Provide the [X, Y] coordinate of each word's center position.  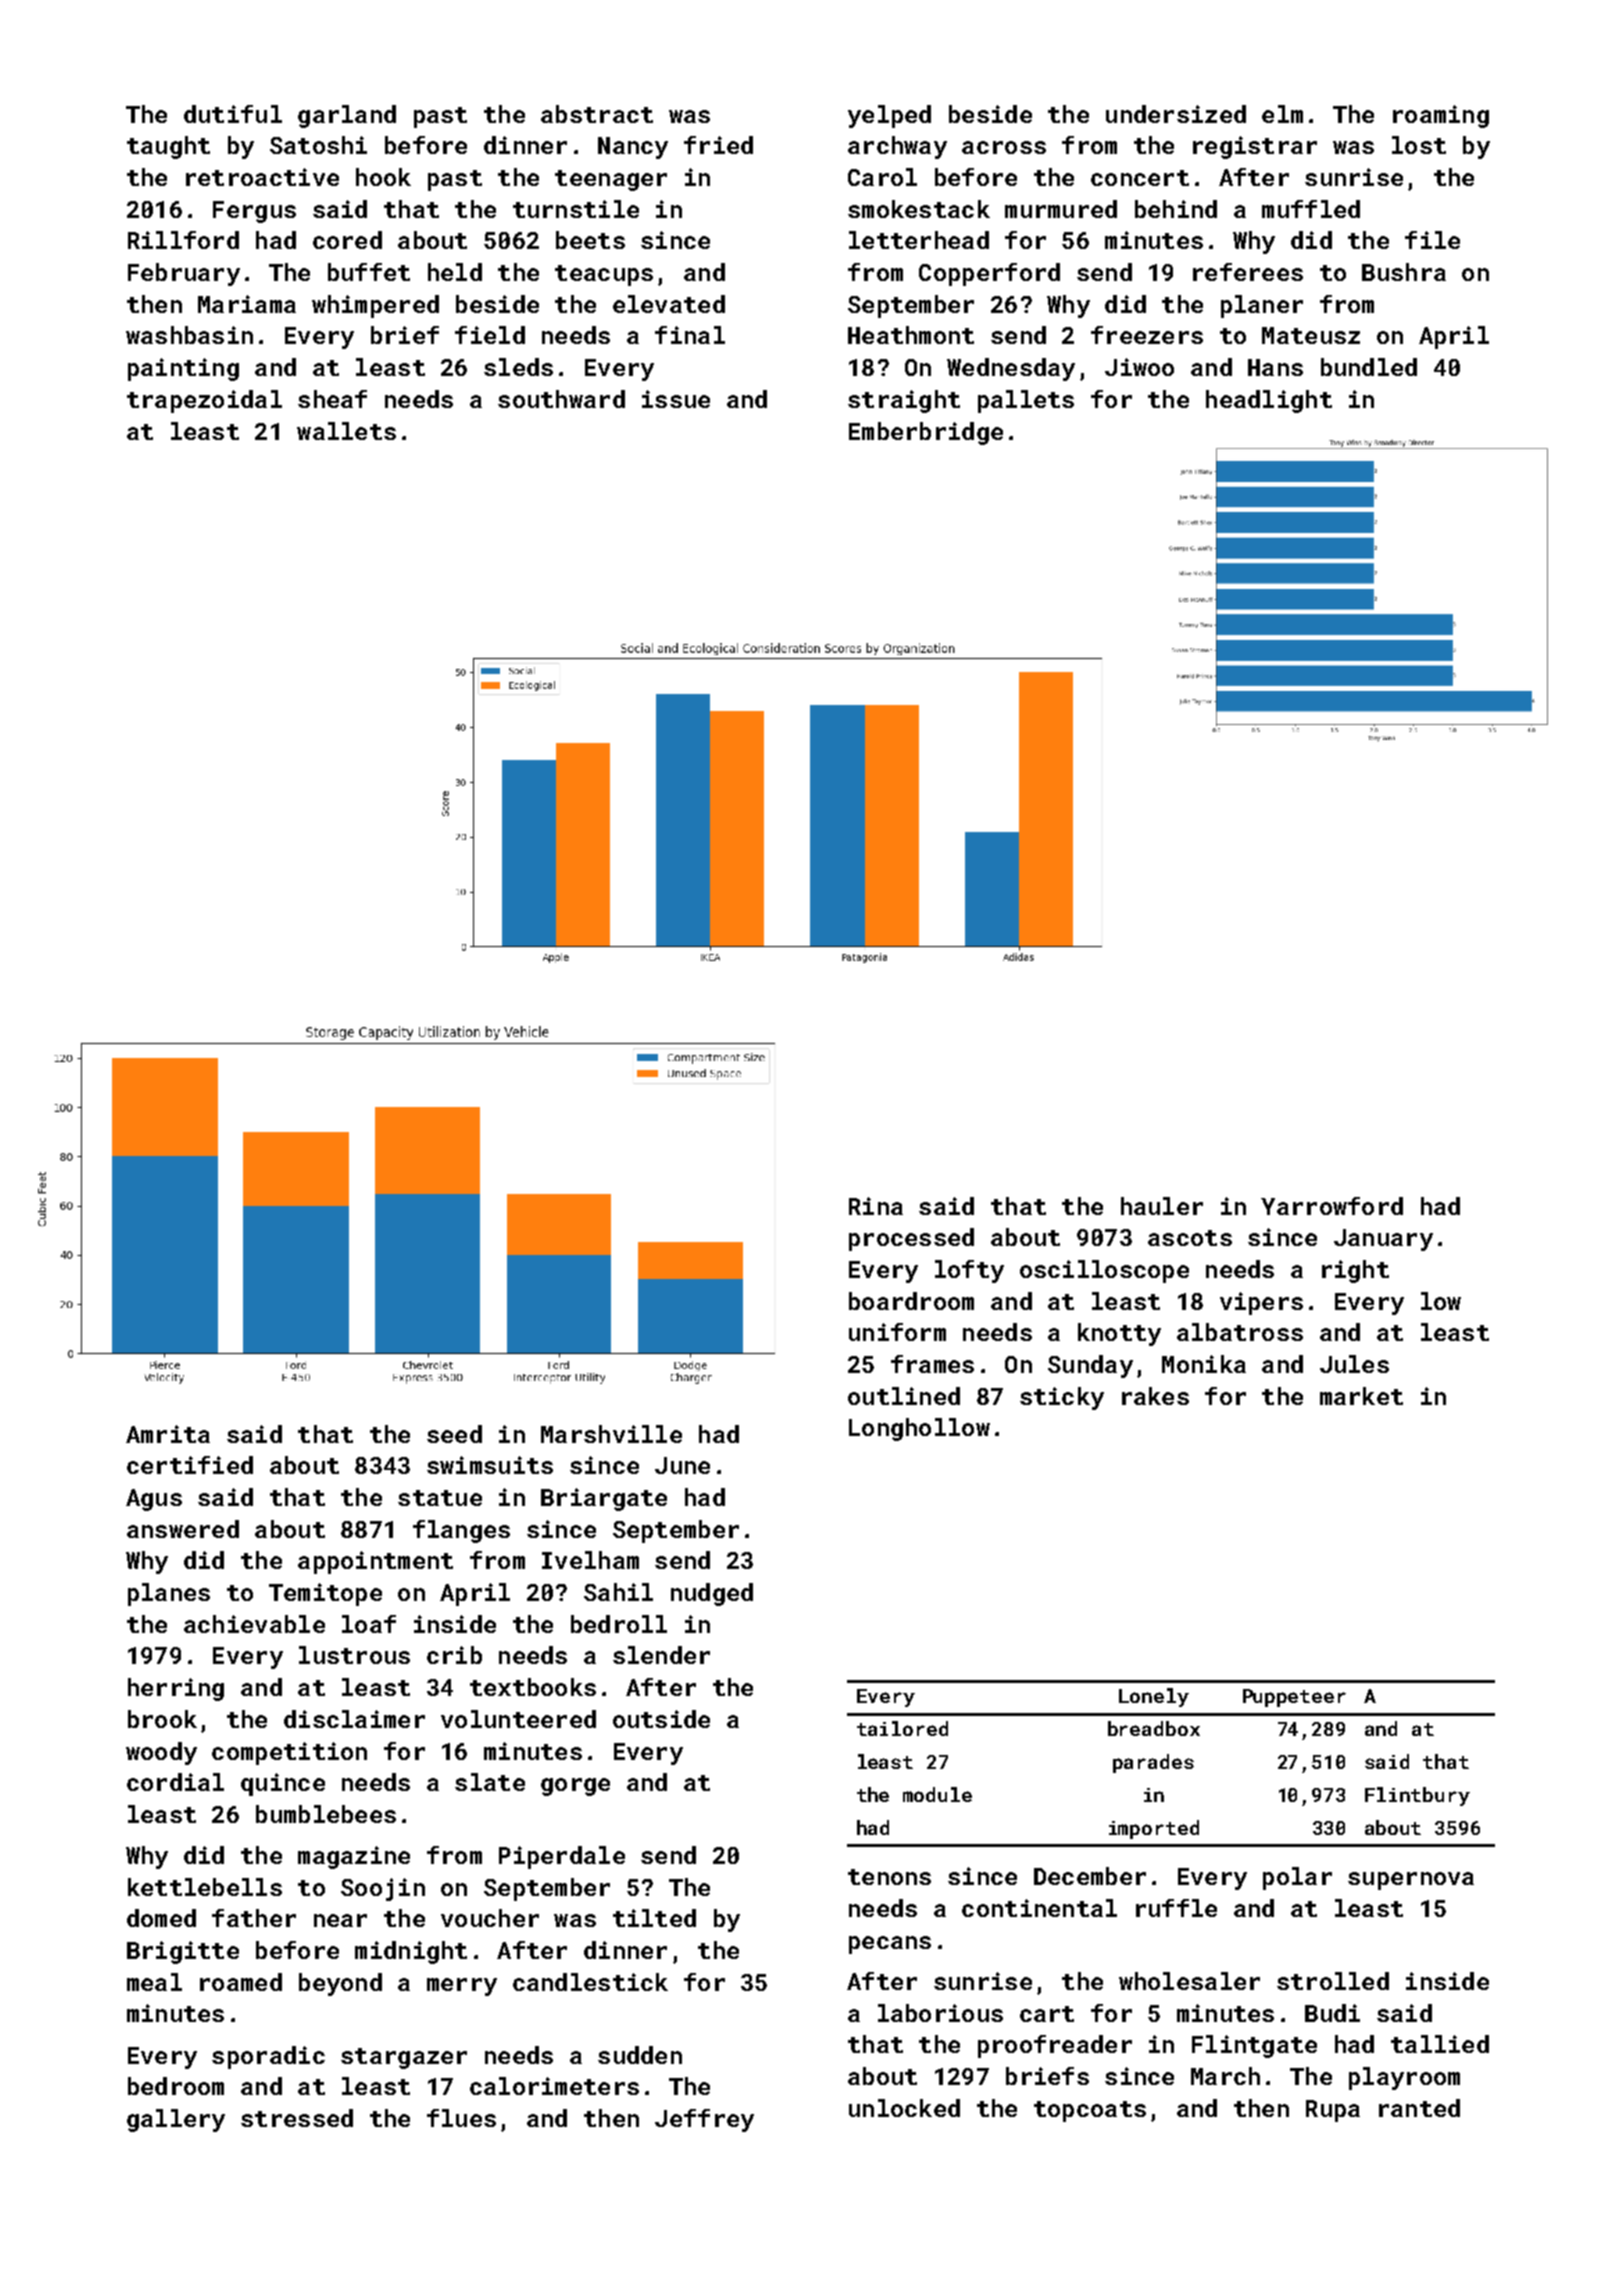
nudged [712, 1594]
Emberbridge [926, 433]
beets [590, 240]
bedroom [176, 2086]
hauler [1162, 1206]
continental [1039, 1908]
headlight [1269, 401]
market [1361, 1396]
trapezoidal [204, 401]
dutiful [233, 114]
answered [183, 1529]
